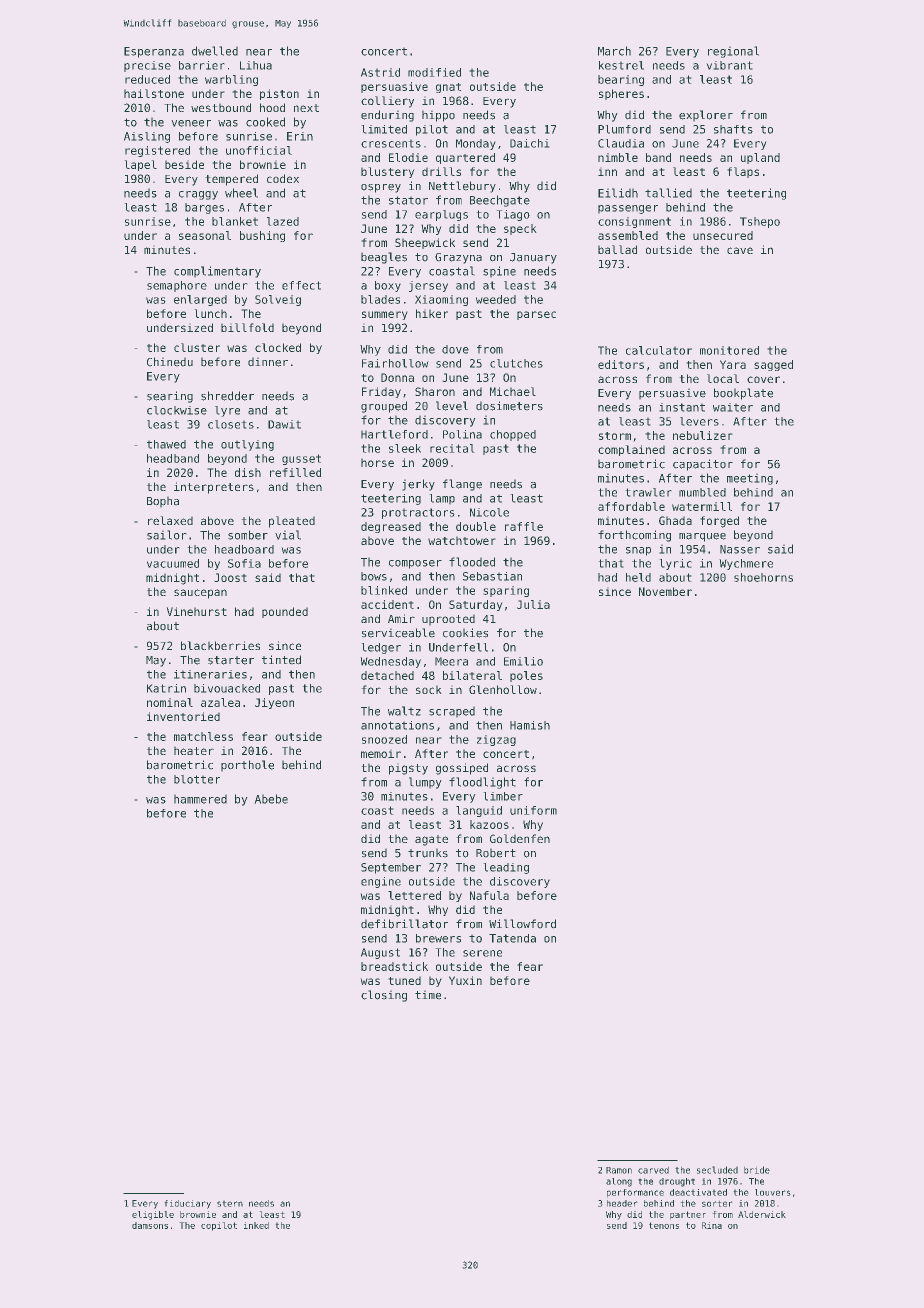 The height and width of the screenshot is (1308, 924). Describe the element at coordinates (154, 52) in the screenshot. I see `Esperanza` at that location.
